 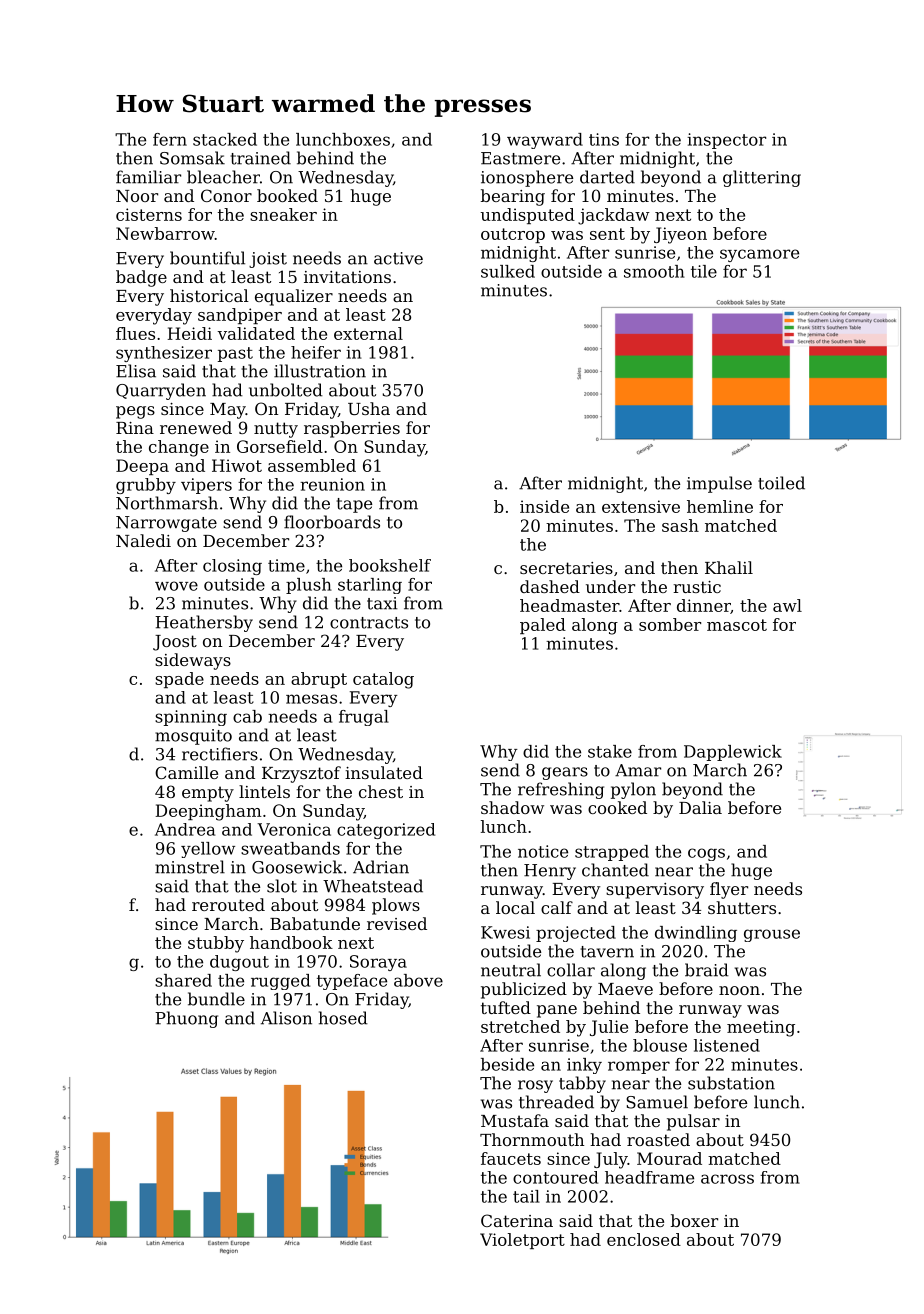 What do you see at coordinates (545, 141) in the screenshot?
I see `wayward` at bounding box center [545, 141].
